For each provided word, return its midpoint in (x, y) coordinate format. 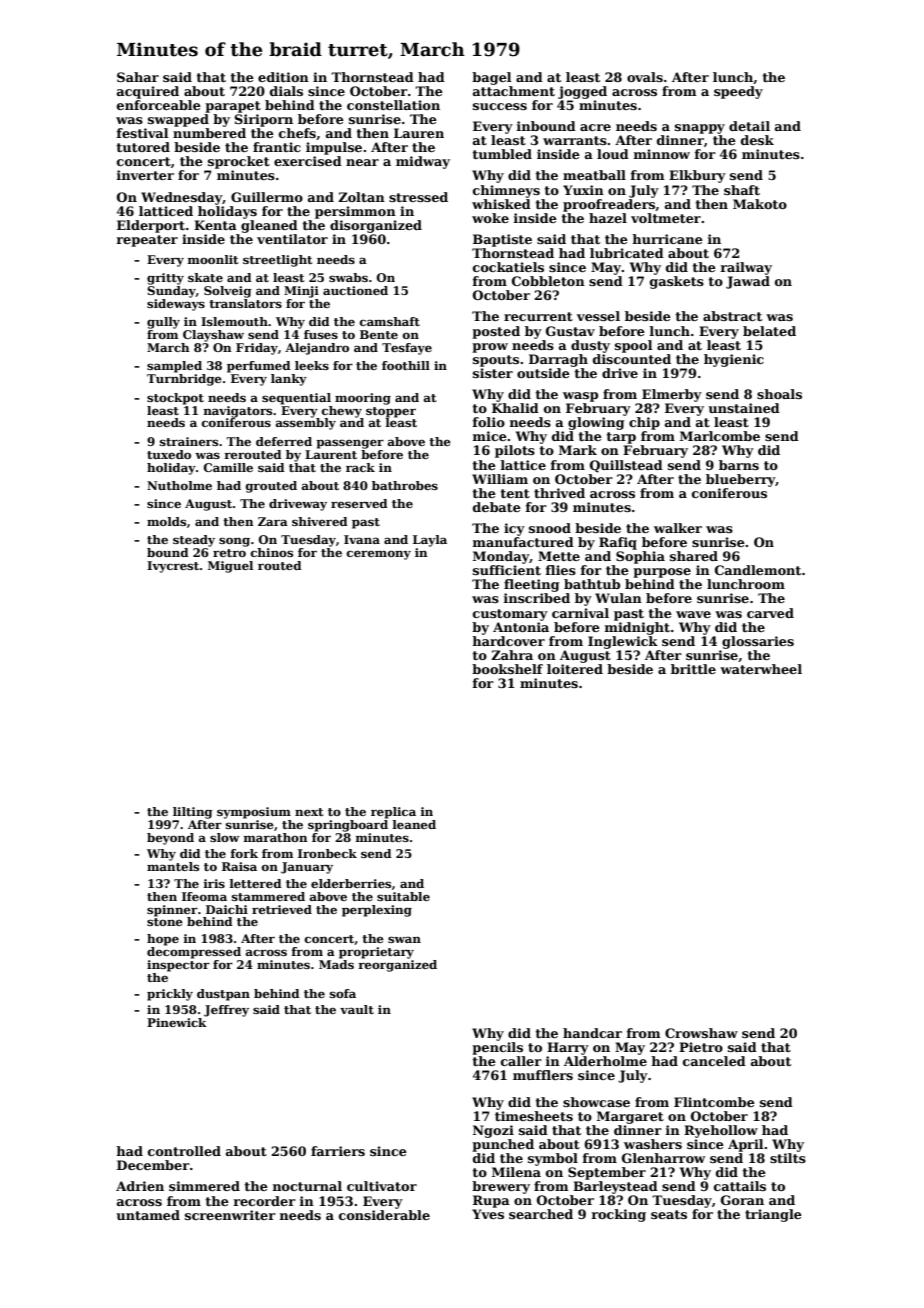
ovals (645, 77)
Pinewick (177, 1022)
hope (163, 940)
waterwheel (761, 669)
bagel (491, 78)
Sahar (138, 77)
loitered (575, 669)
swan (404, 939)
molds (166, 521)
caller (521, 1061)
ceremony (379, 555)
